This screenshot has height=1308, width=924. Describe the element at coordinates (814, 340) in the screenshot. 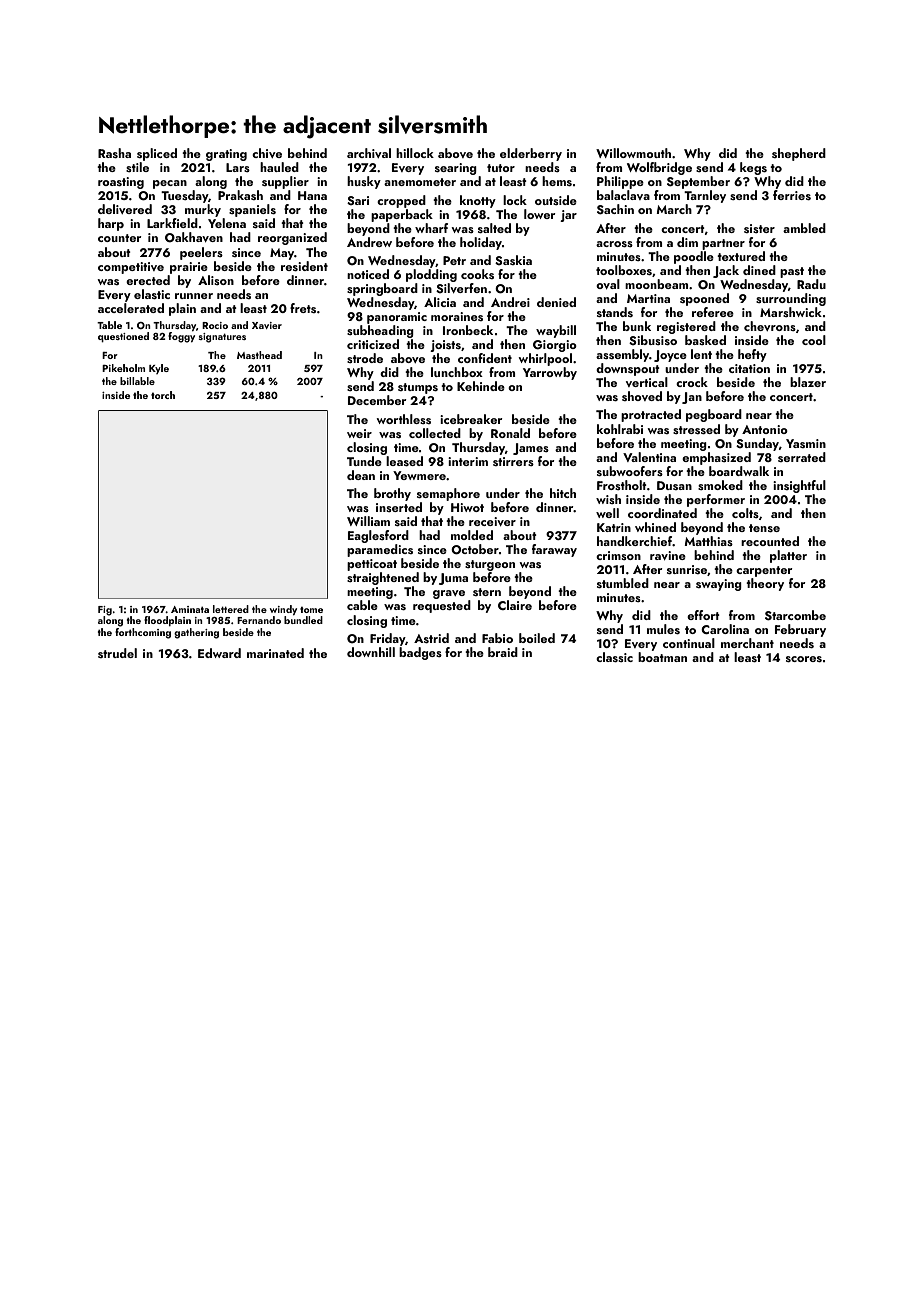

I see `cool` at that location.
